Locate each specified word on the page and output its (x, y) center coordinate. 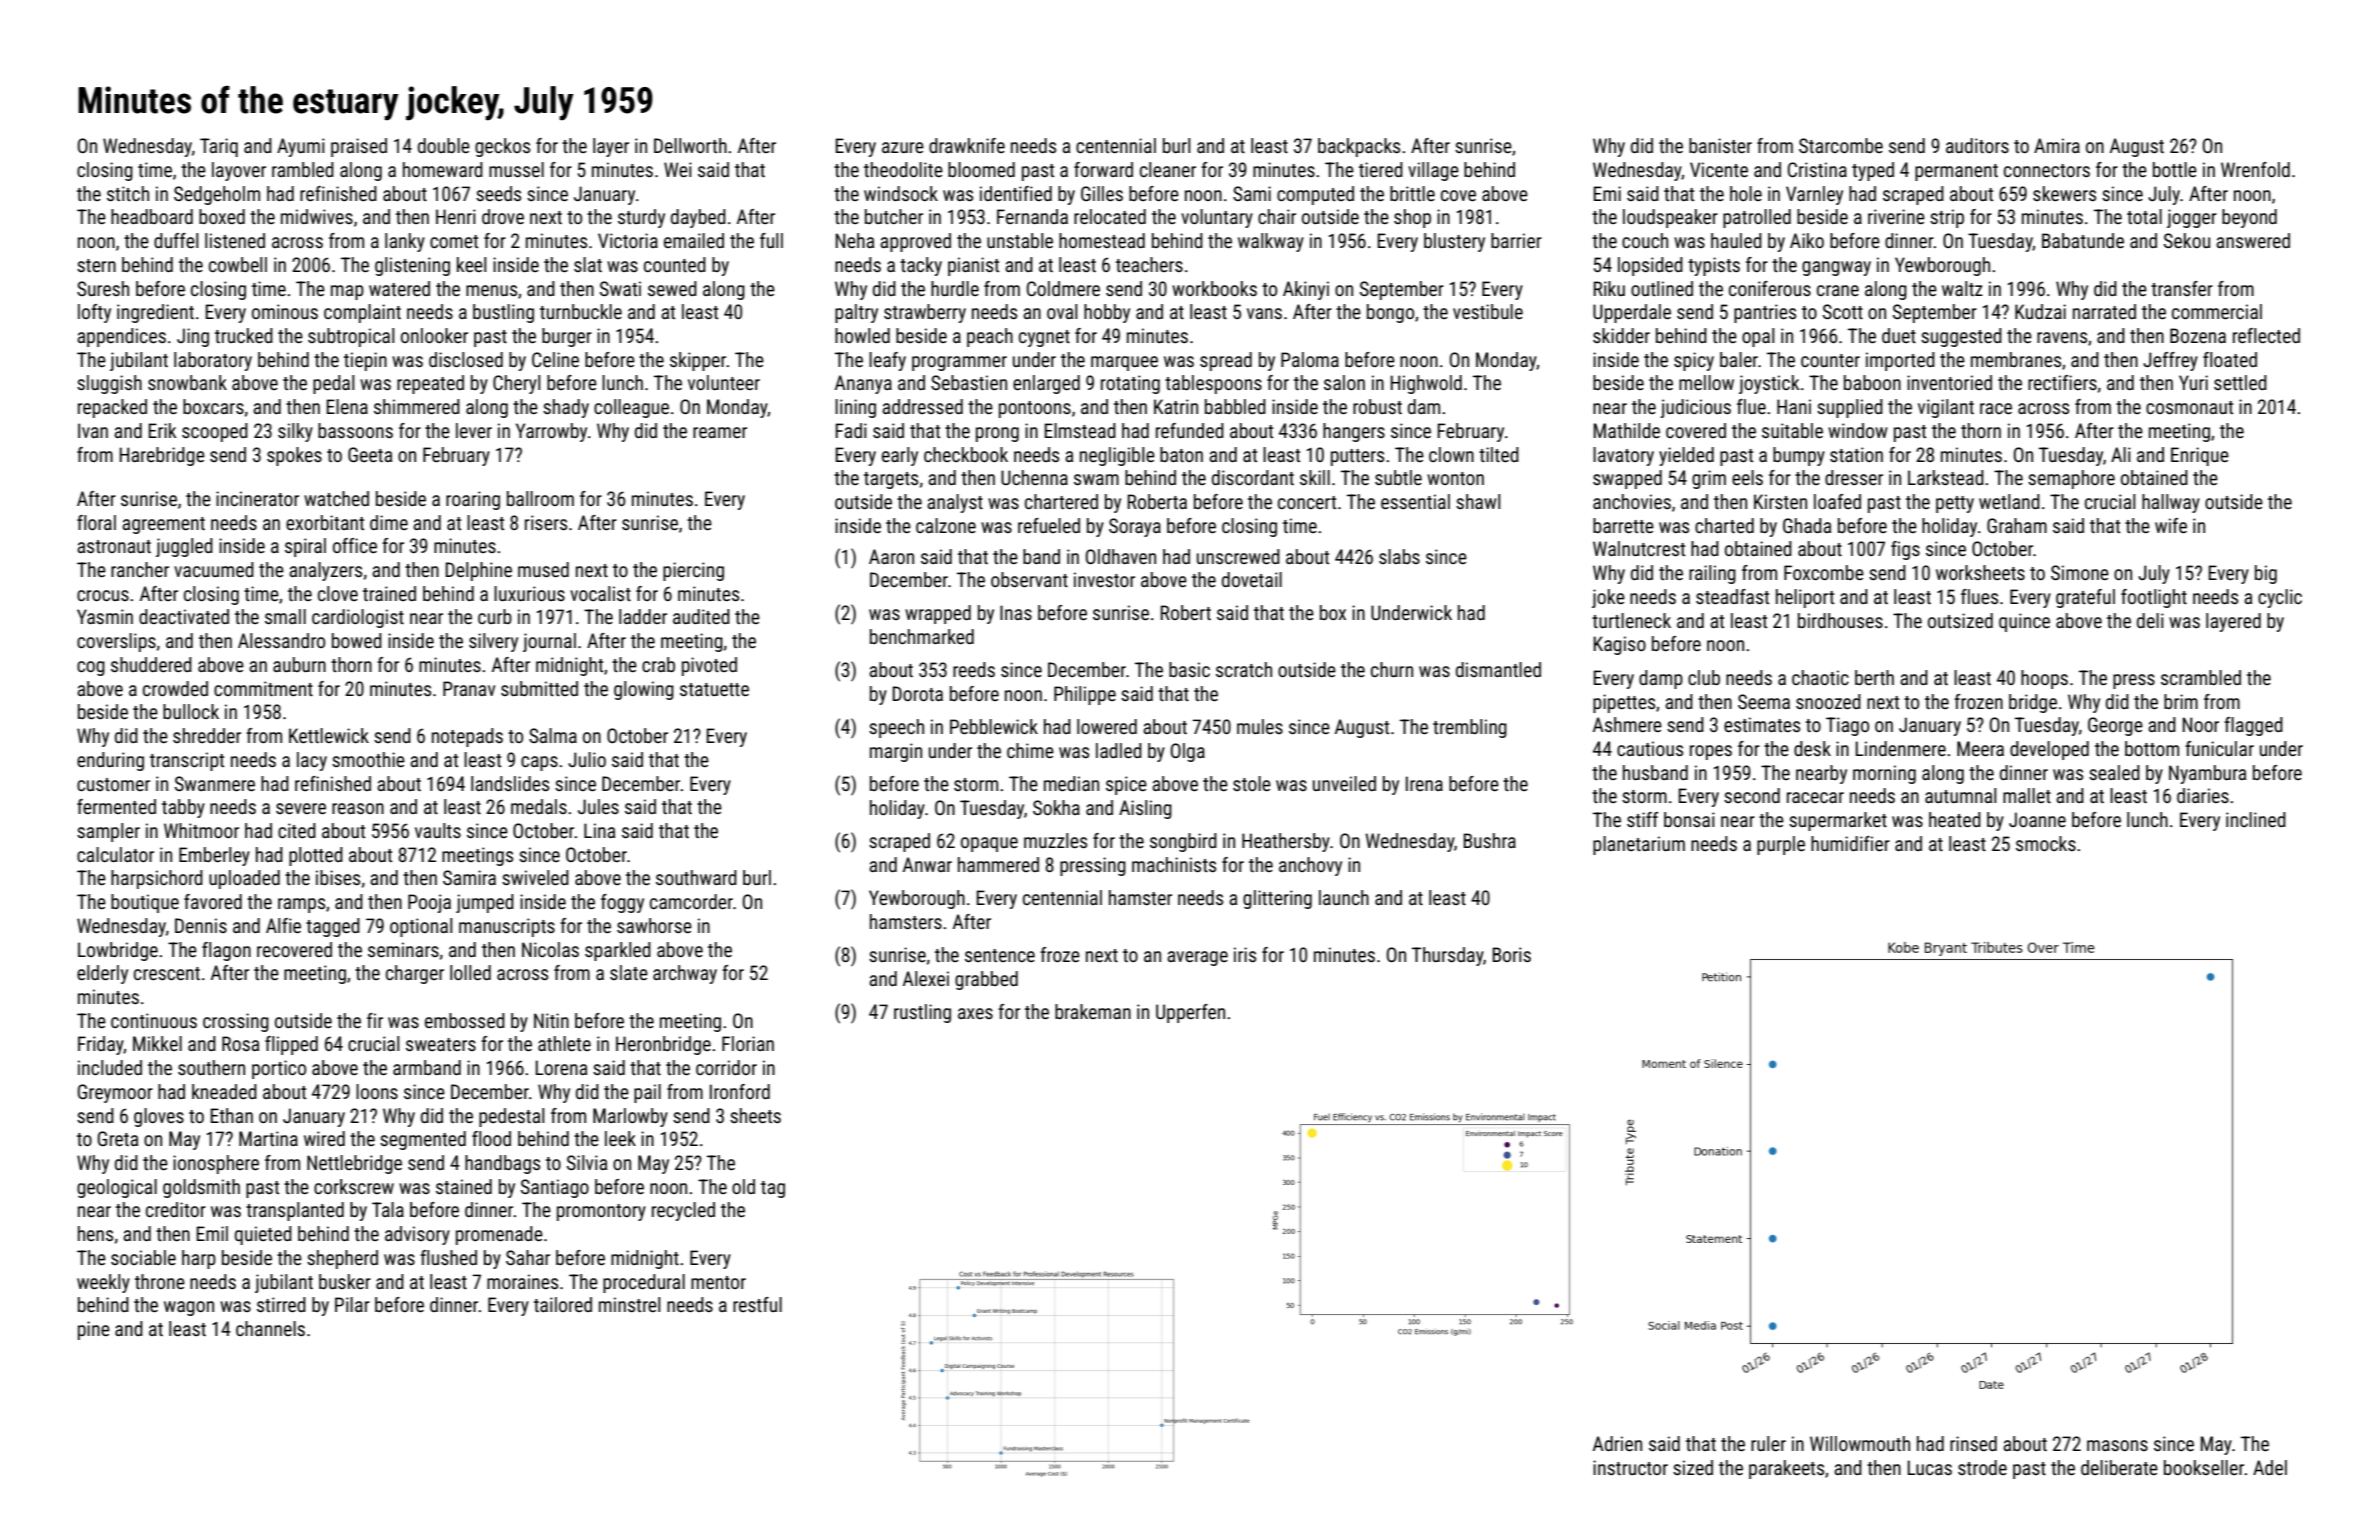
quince (2024, 622)
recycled (683, 1211)
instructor (1630, 1467)
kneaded (224, 1091)
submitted (539, 688)
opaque (989, 844)
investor (1104, 579)
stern (96, 265)
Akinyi (1306, 290)
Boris (1512, 954)
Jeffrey (2170, 361)
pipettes (1624, 703)
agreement (163, 525)
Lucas (1930, 1467)
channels (270, 1328)
